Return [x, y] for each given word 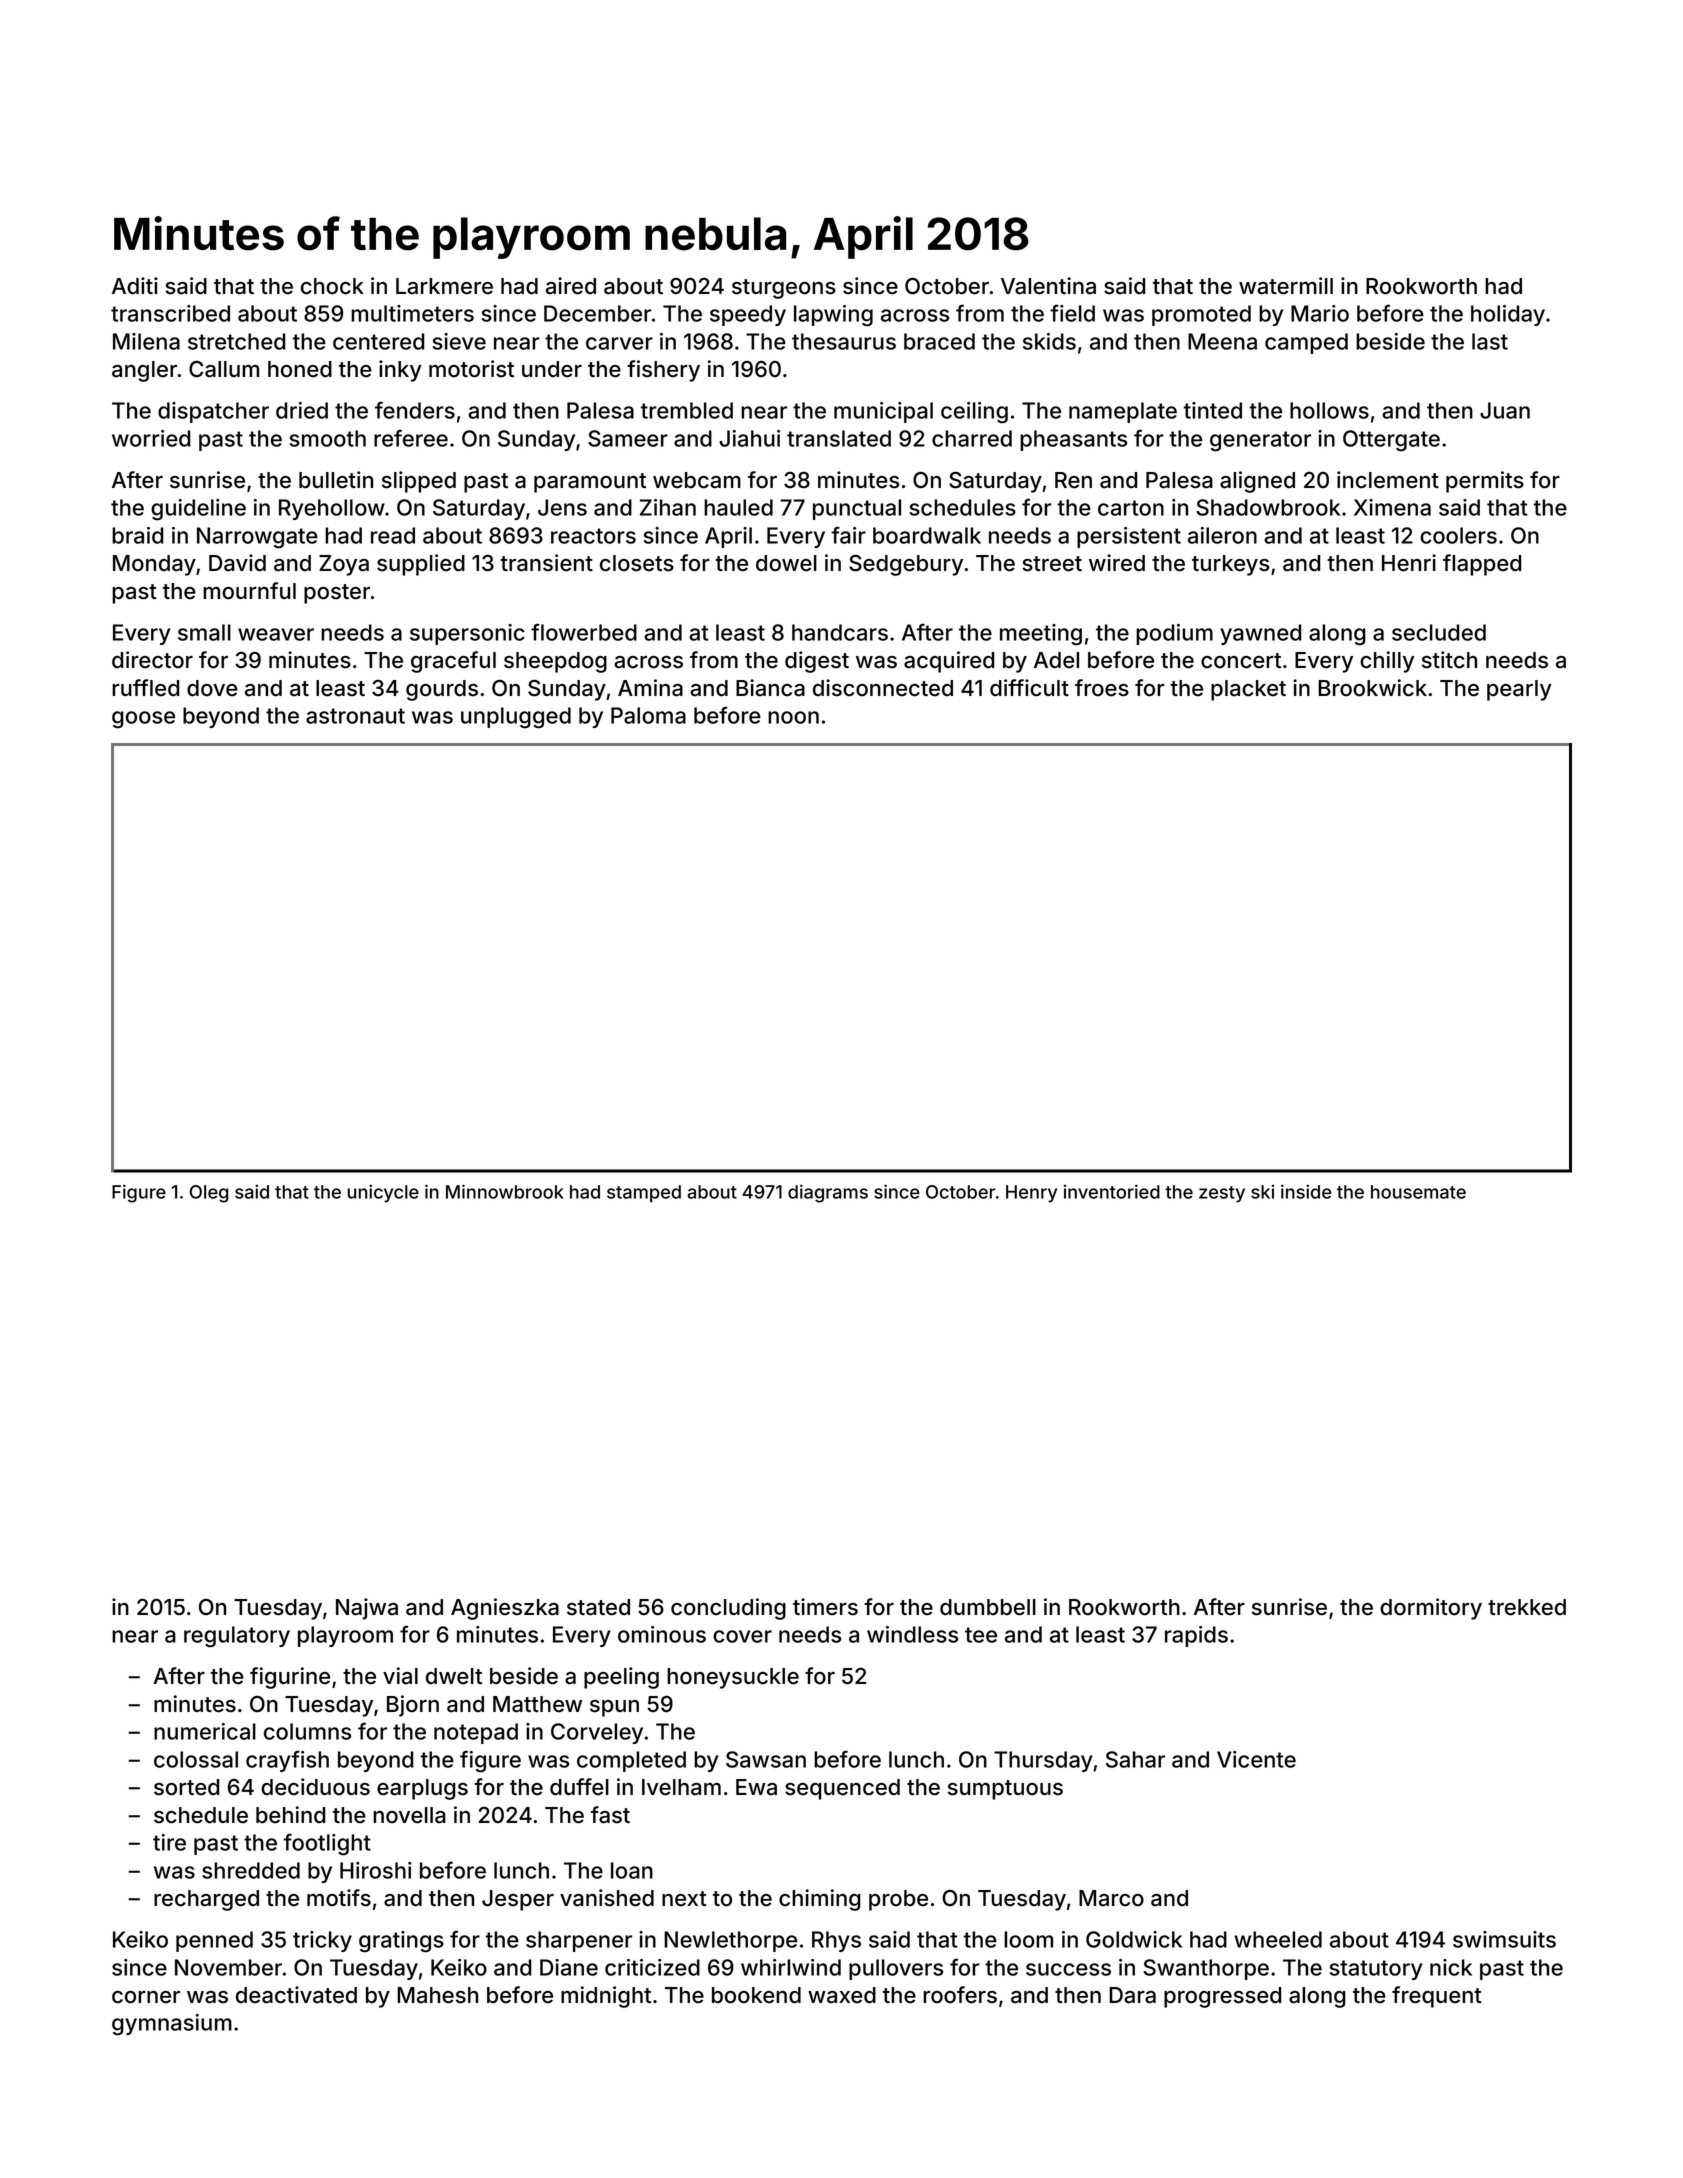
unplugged [516, 718]
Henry [1031, 1194]
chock [332, 286]
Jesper [518, 1900]
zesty [1222, 1194]
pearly [1519, 690]
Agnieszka [505, 1609]
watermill [1286, 286]
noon [793, 717]
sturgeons [784, 289]
